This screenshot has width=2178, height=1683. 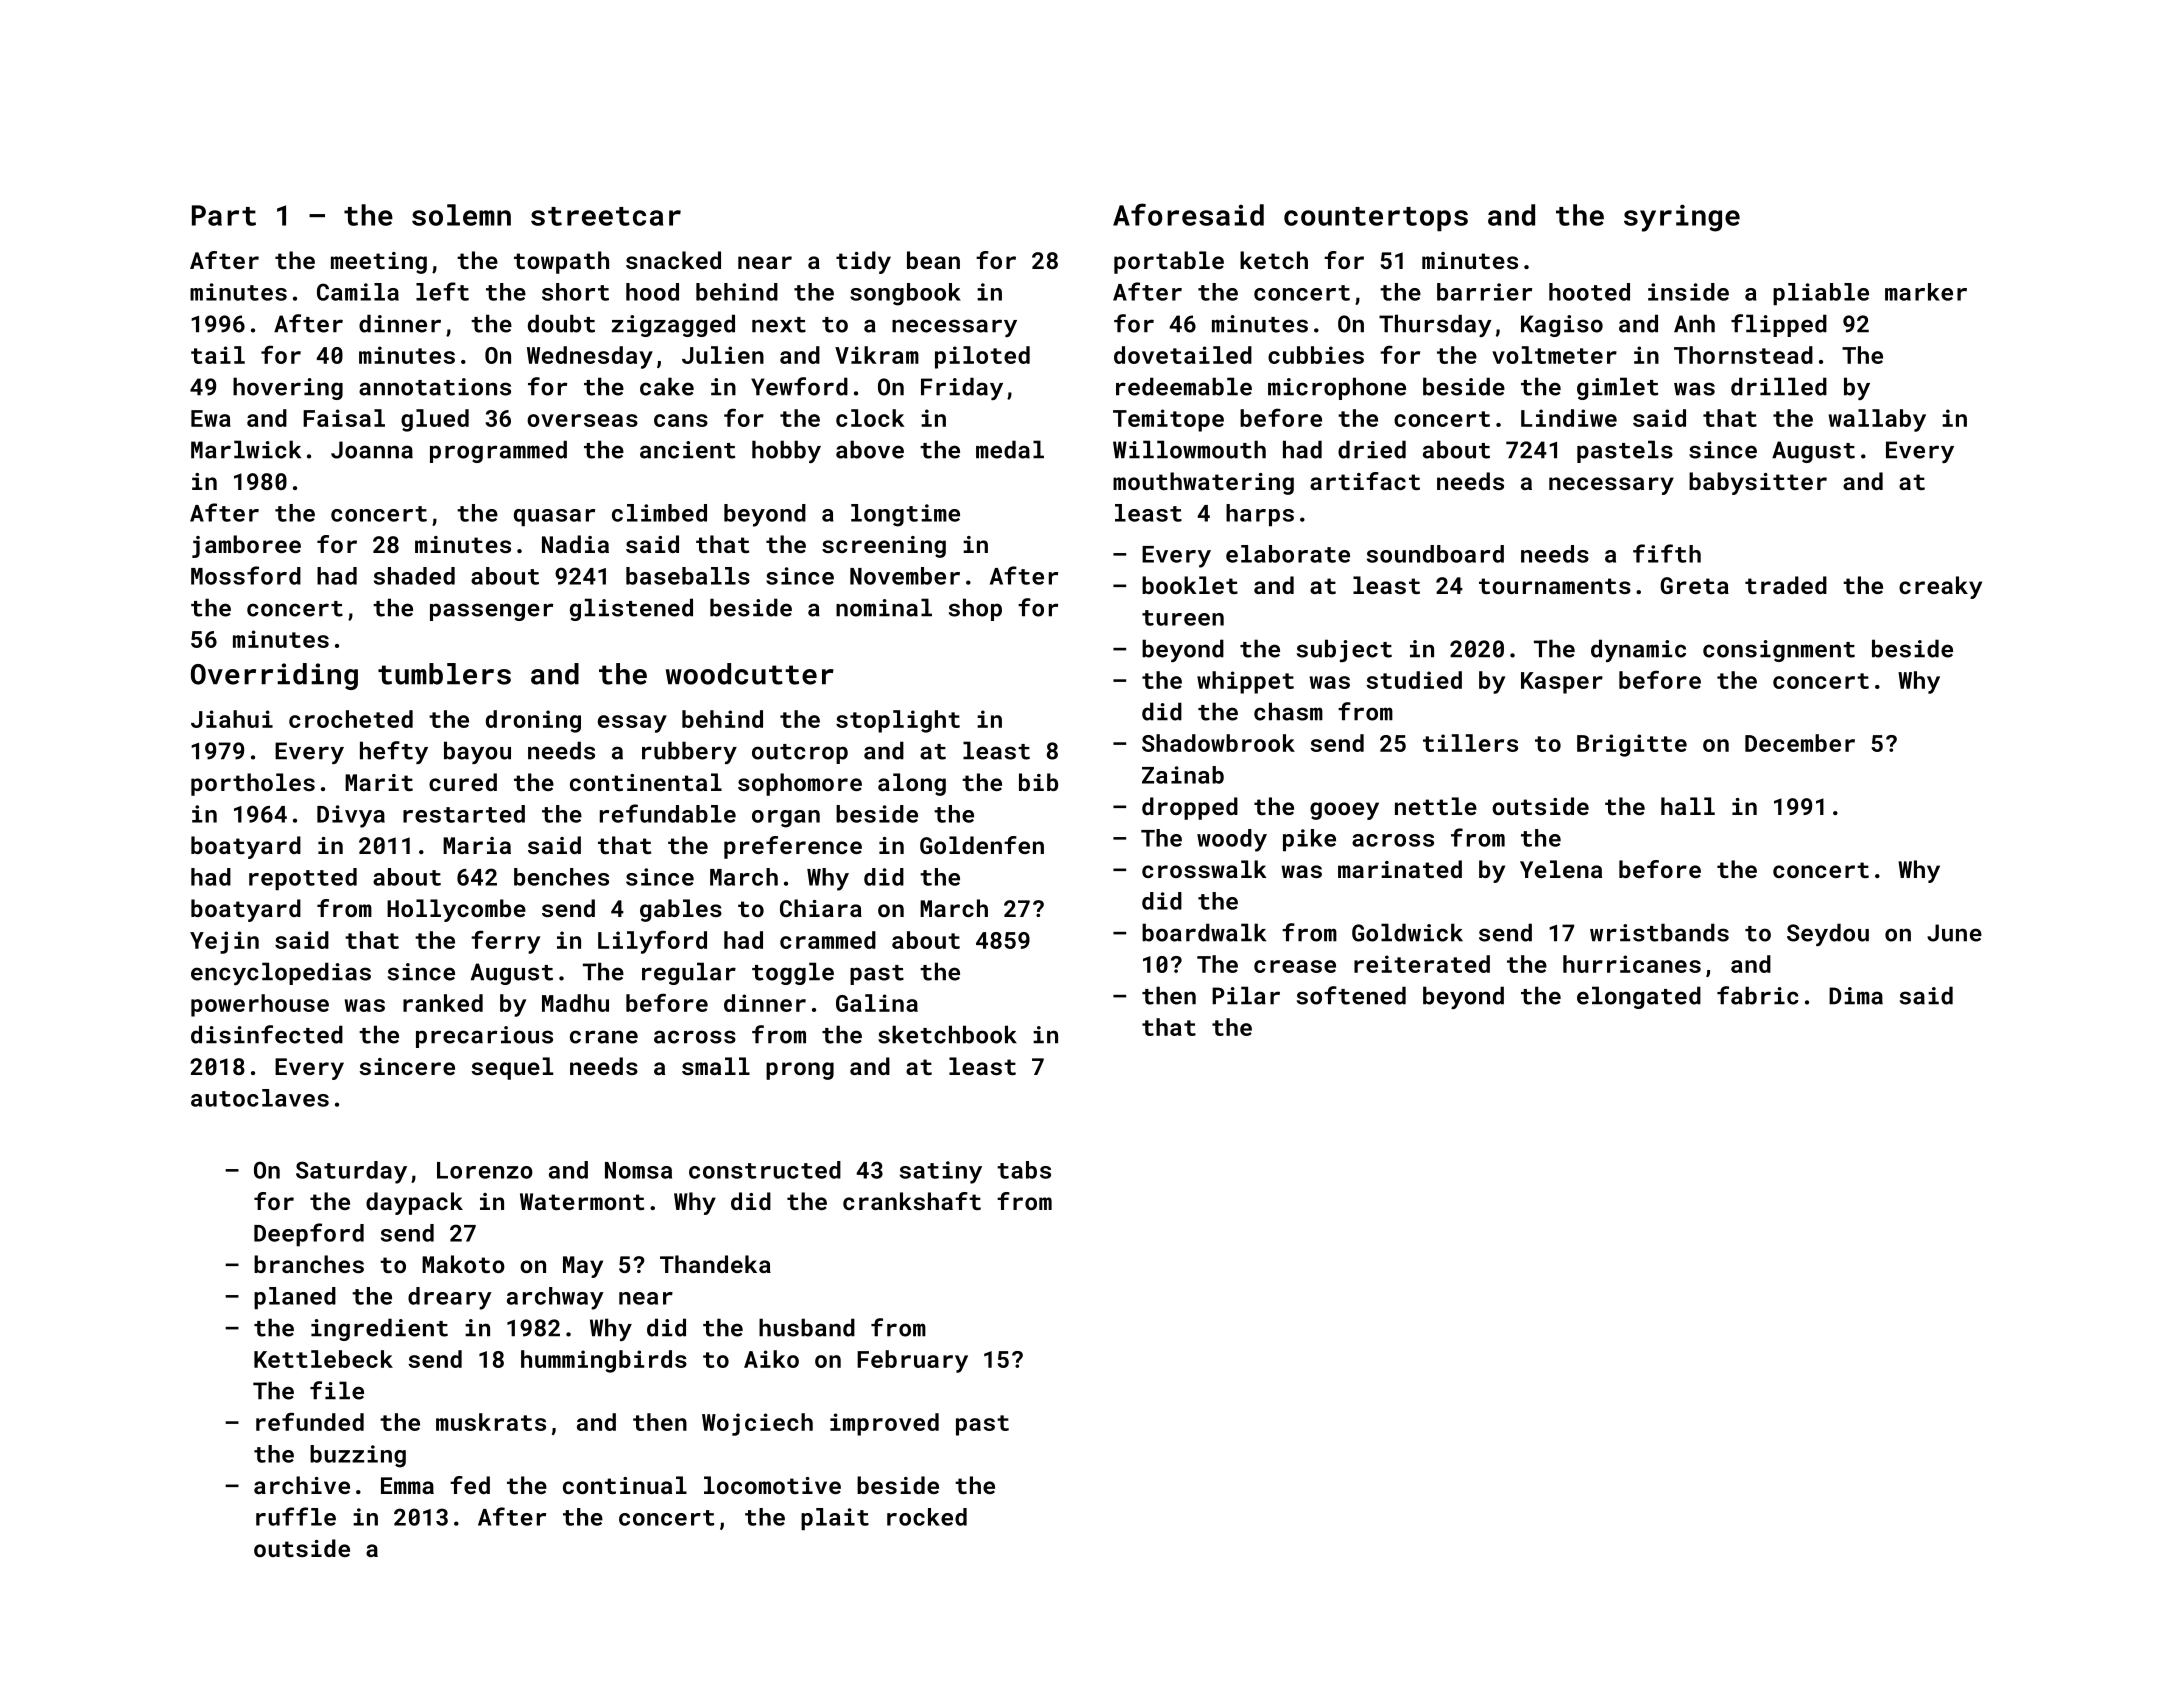 What do you see at coordinates (835, 1519) in the screenshot?
I see `plait` at bounding box center [835, 1519].
